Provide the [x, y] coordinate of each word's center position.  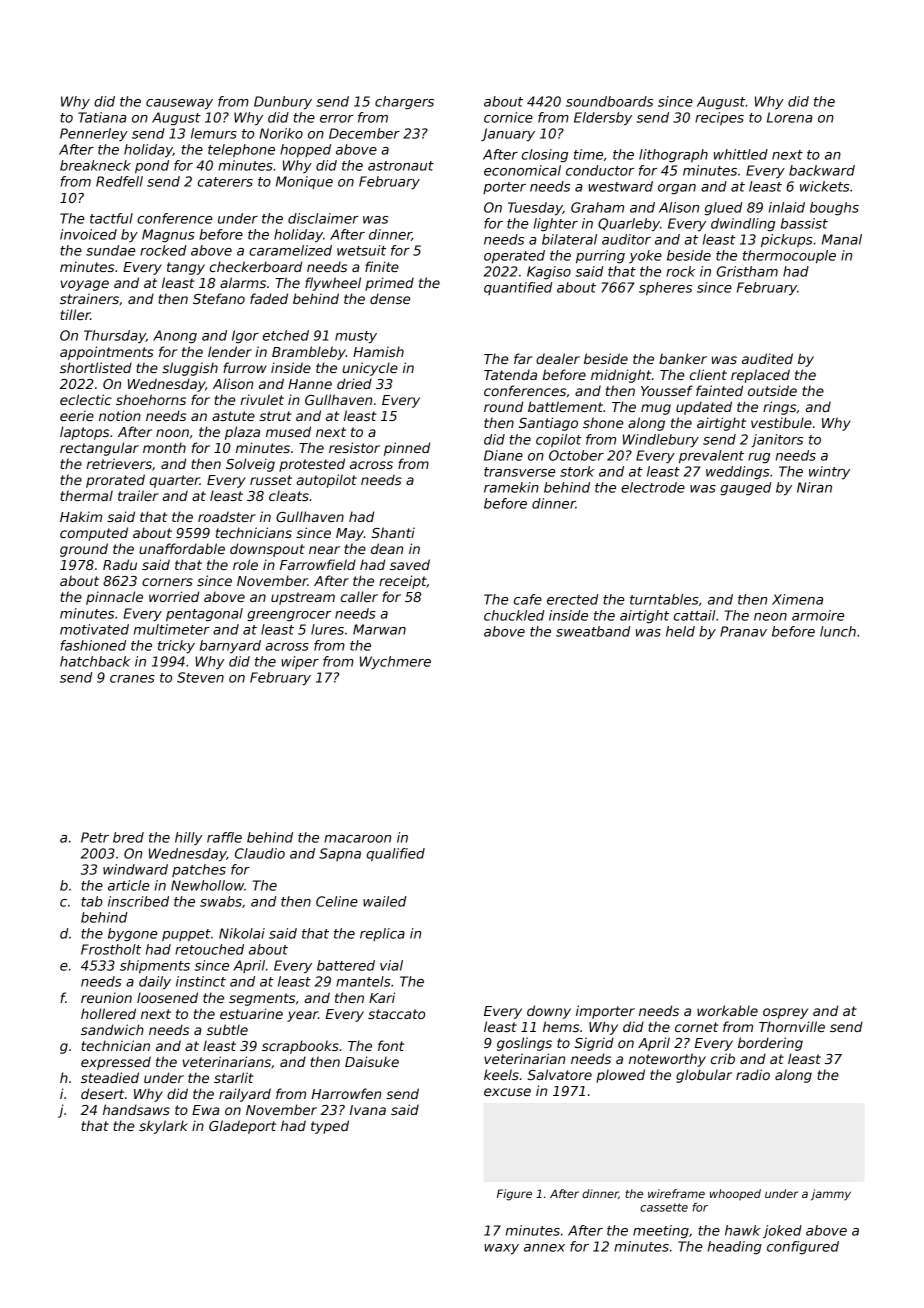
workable [727, 1010]
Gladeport [242, 1127]
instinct [201, 981]
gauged [746, 489]
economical [522, 170]
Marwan [379, 629]
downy [549, 1012]
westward [620, 186]
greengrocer [289, 616]
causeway [179, 104]
